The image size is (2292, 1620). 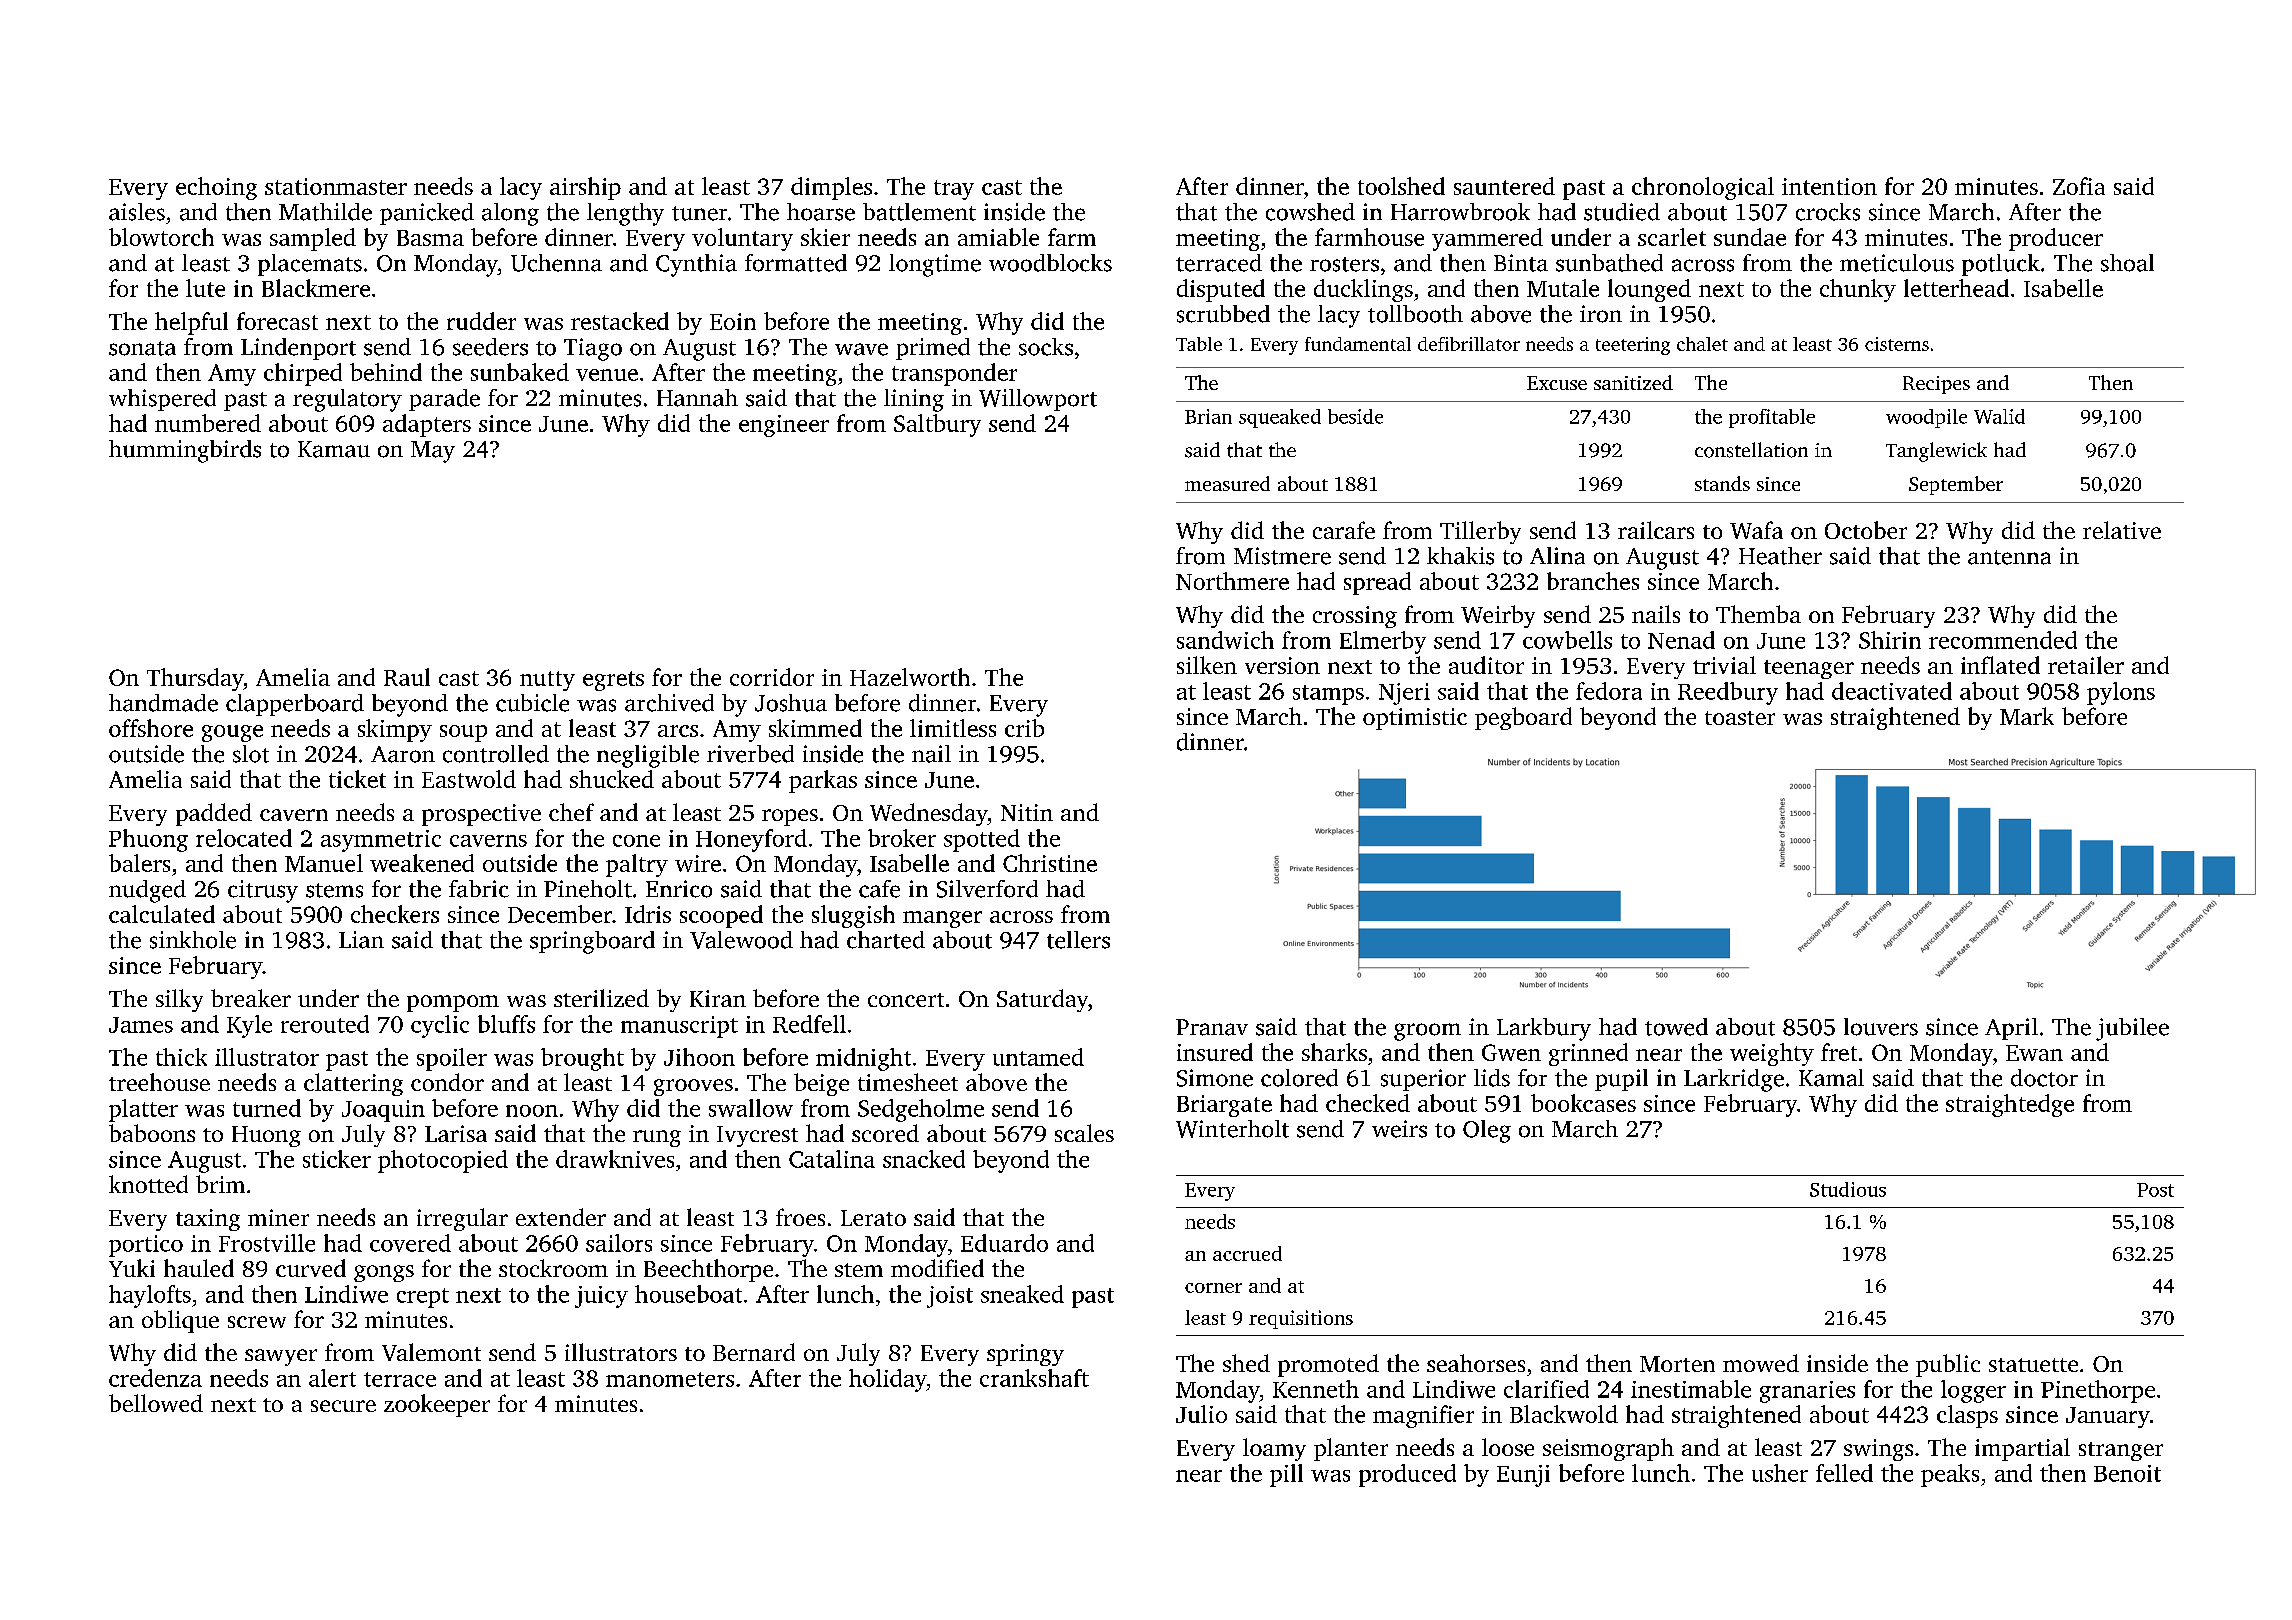 What do you see at coordinates (950, 1297) in the page?
I see `joist` at bounding box center [950, 1297].
